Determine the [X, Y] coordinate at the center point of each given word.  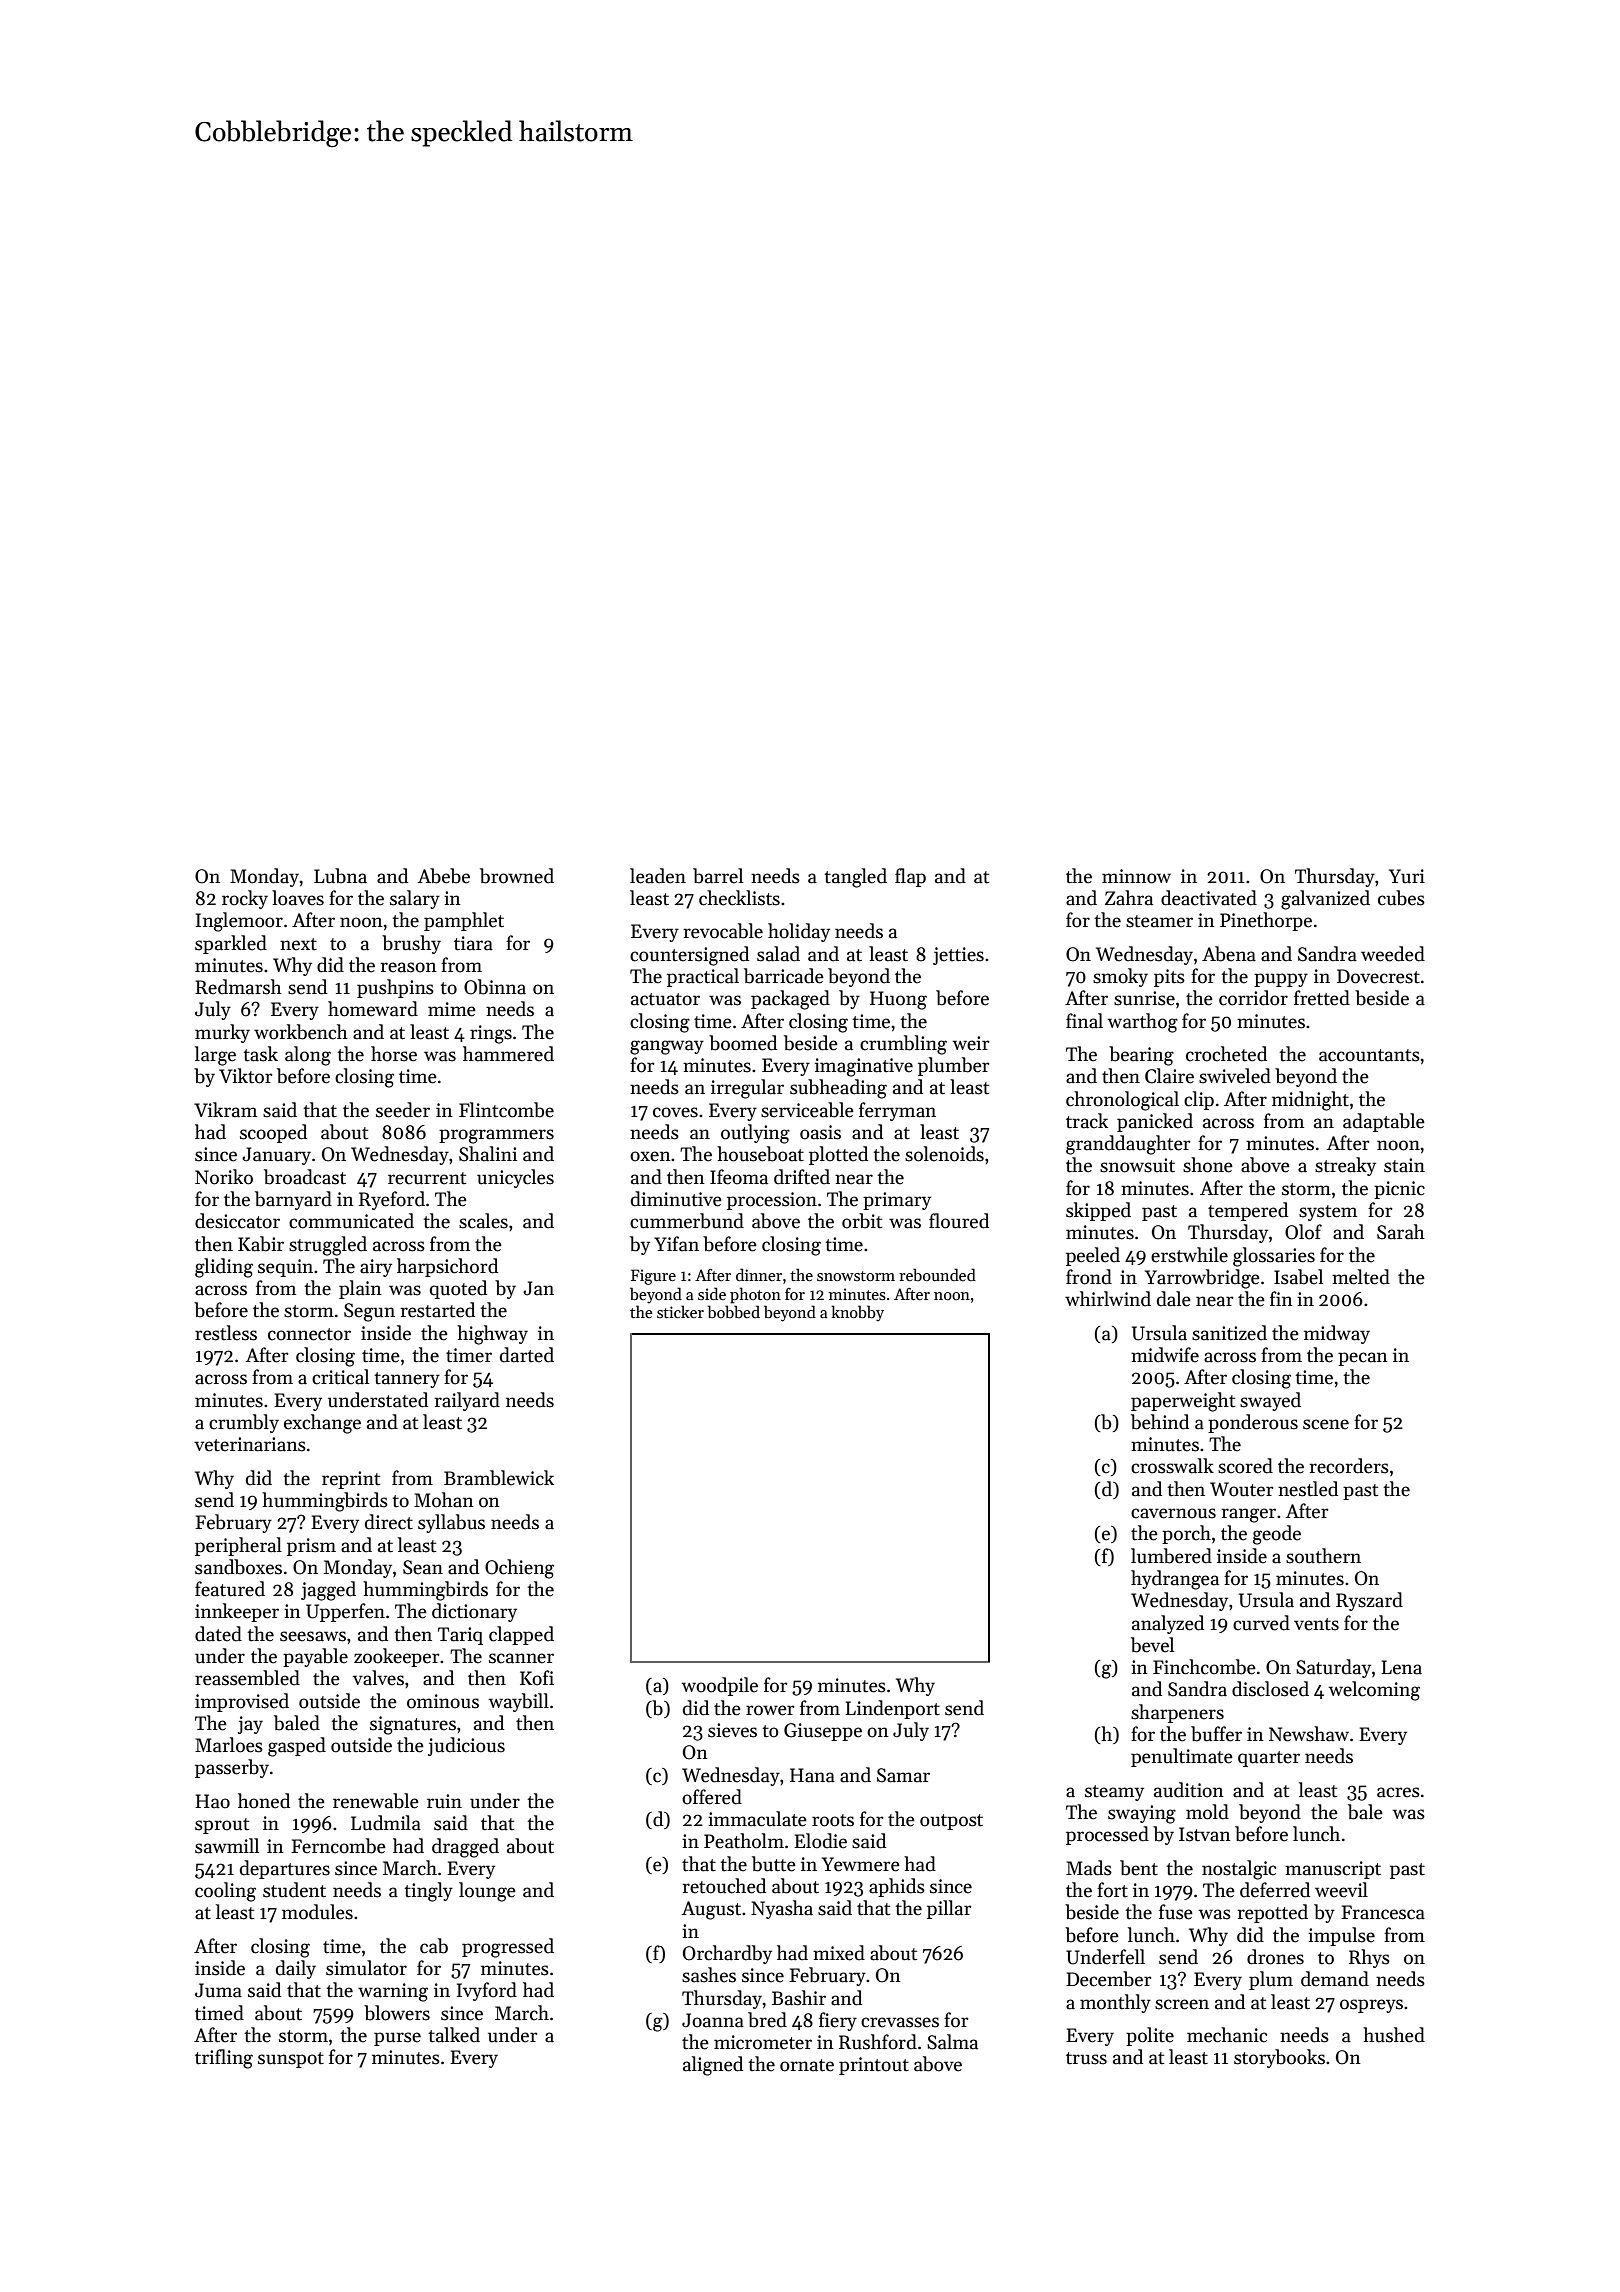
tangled [855, 878]
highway [492, 1335]
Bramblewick [499, 1478]
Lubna [340, 876]
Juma [218, 1990]
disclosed [1270, 1689]
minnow [1136, 876]
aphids [897, 1887]
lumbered [1171, 1556]
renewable [376, 1801]
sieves [732, 1730]
